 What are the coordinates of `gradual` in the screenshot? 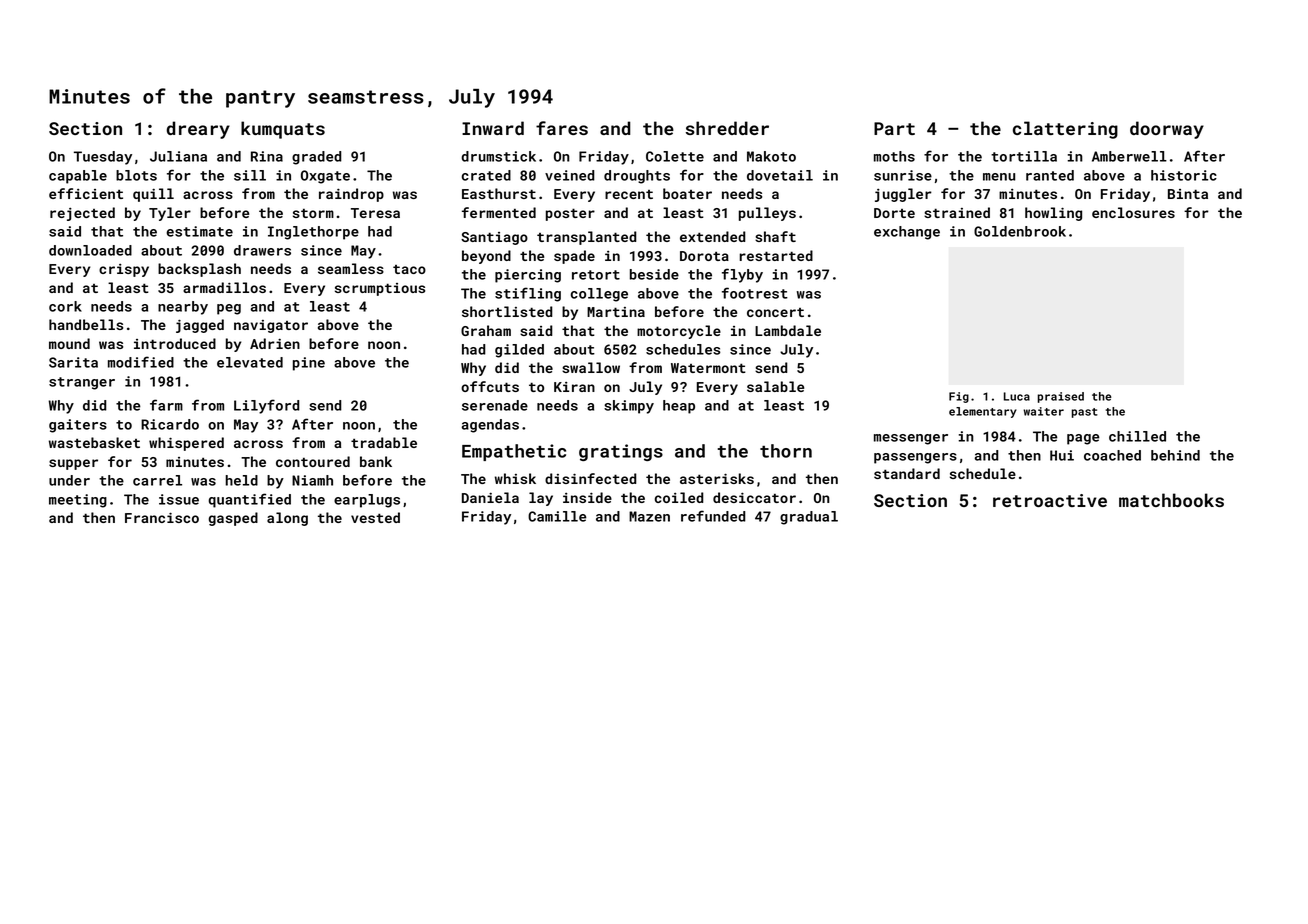 It's located at (809, 518).
